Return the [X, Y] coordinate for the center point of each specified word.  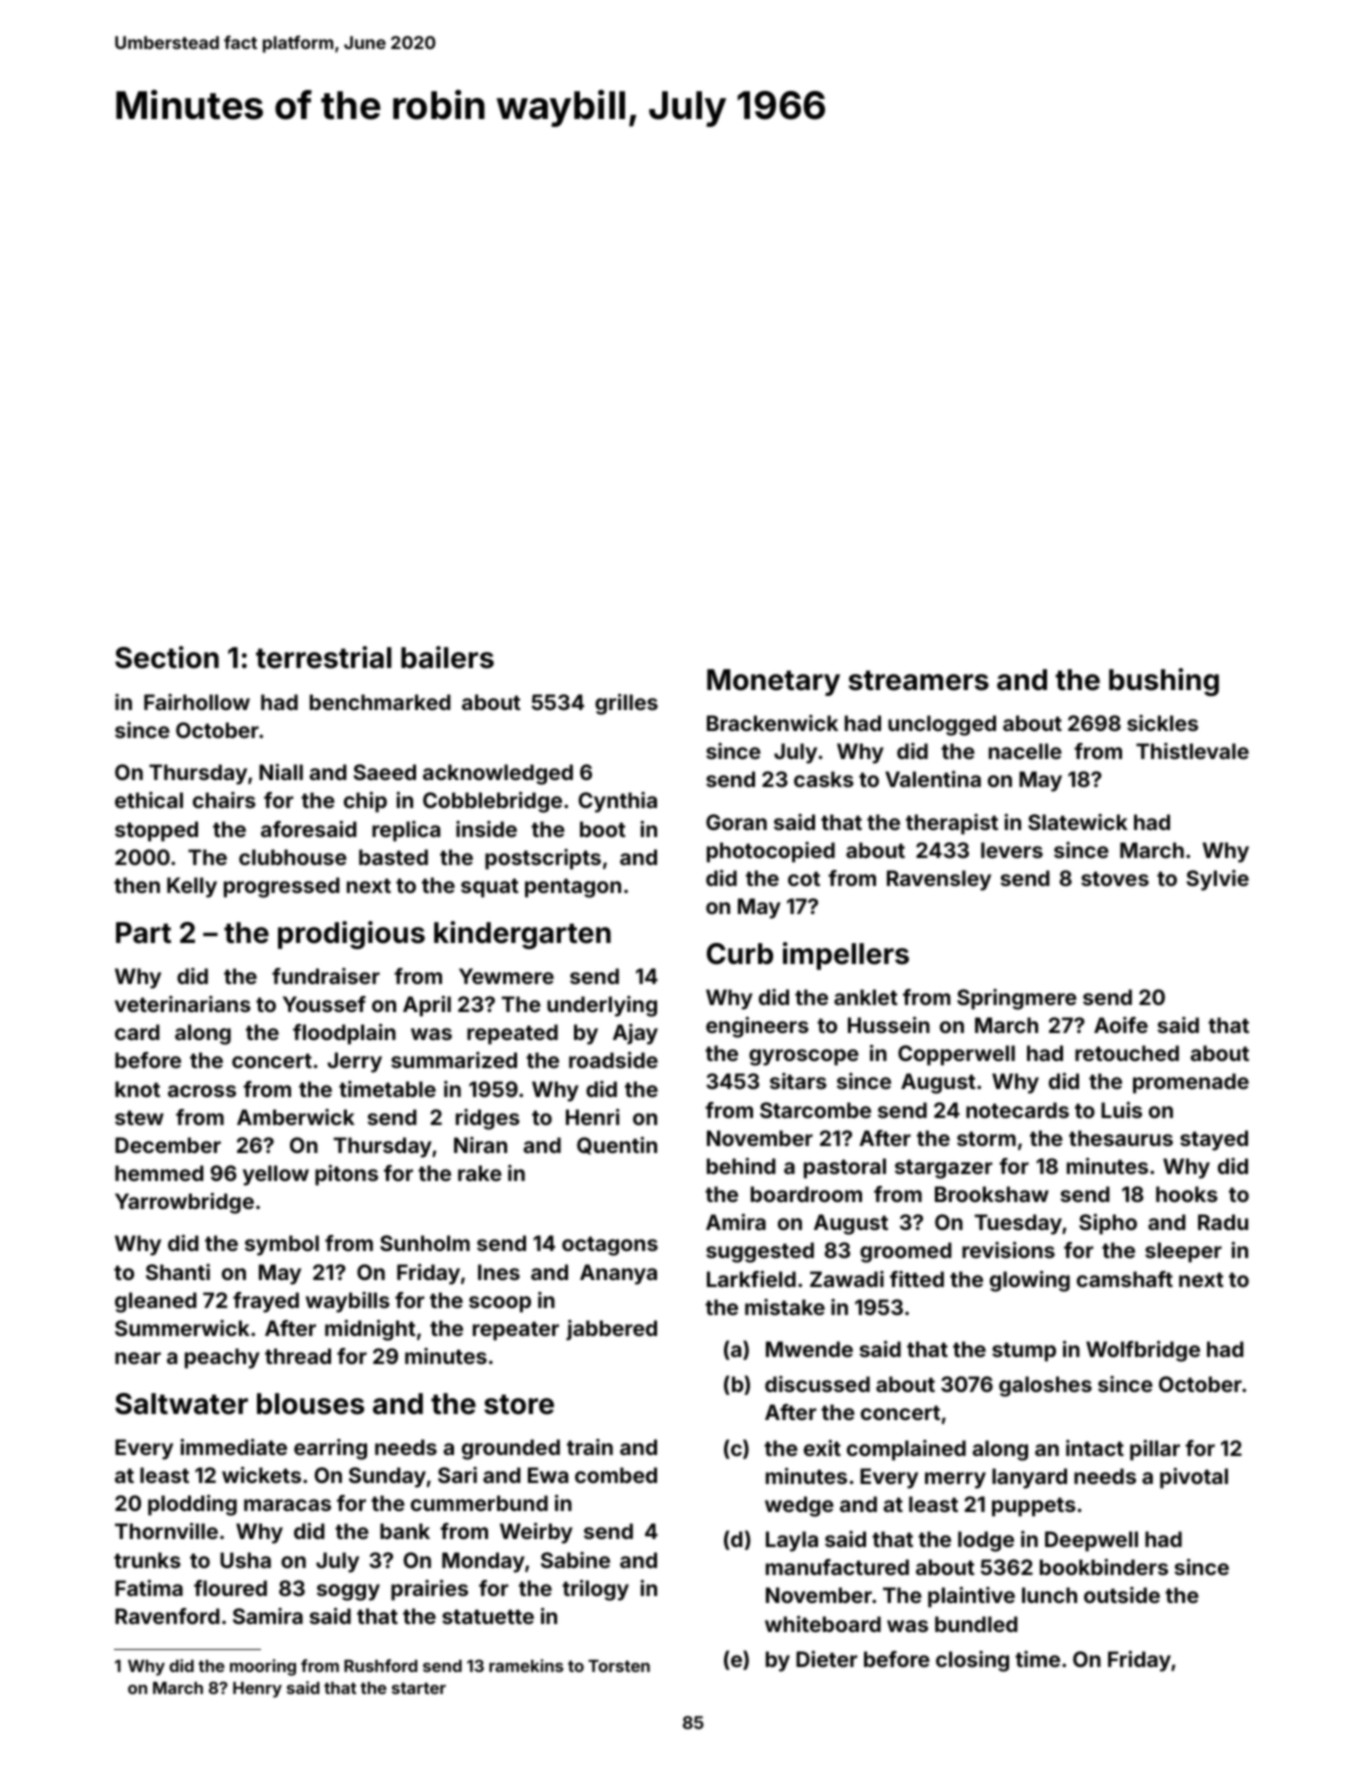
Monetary [773, 682]
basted [393, 857]
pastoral [845, 1168]
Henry [257, 1690]
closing [972, 1661]
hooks [1187, 1194]
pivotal [1194, 1478]
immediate [233, 1447]
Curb [740, 954]
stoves [1115, 878]
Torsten [619, 1666]
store [519, 1404]
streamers [919, 680]
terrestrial [323, 657]
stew [139, 1117]
